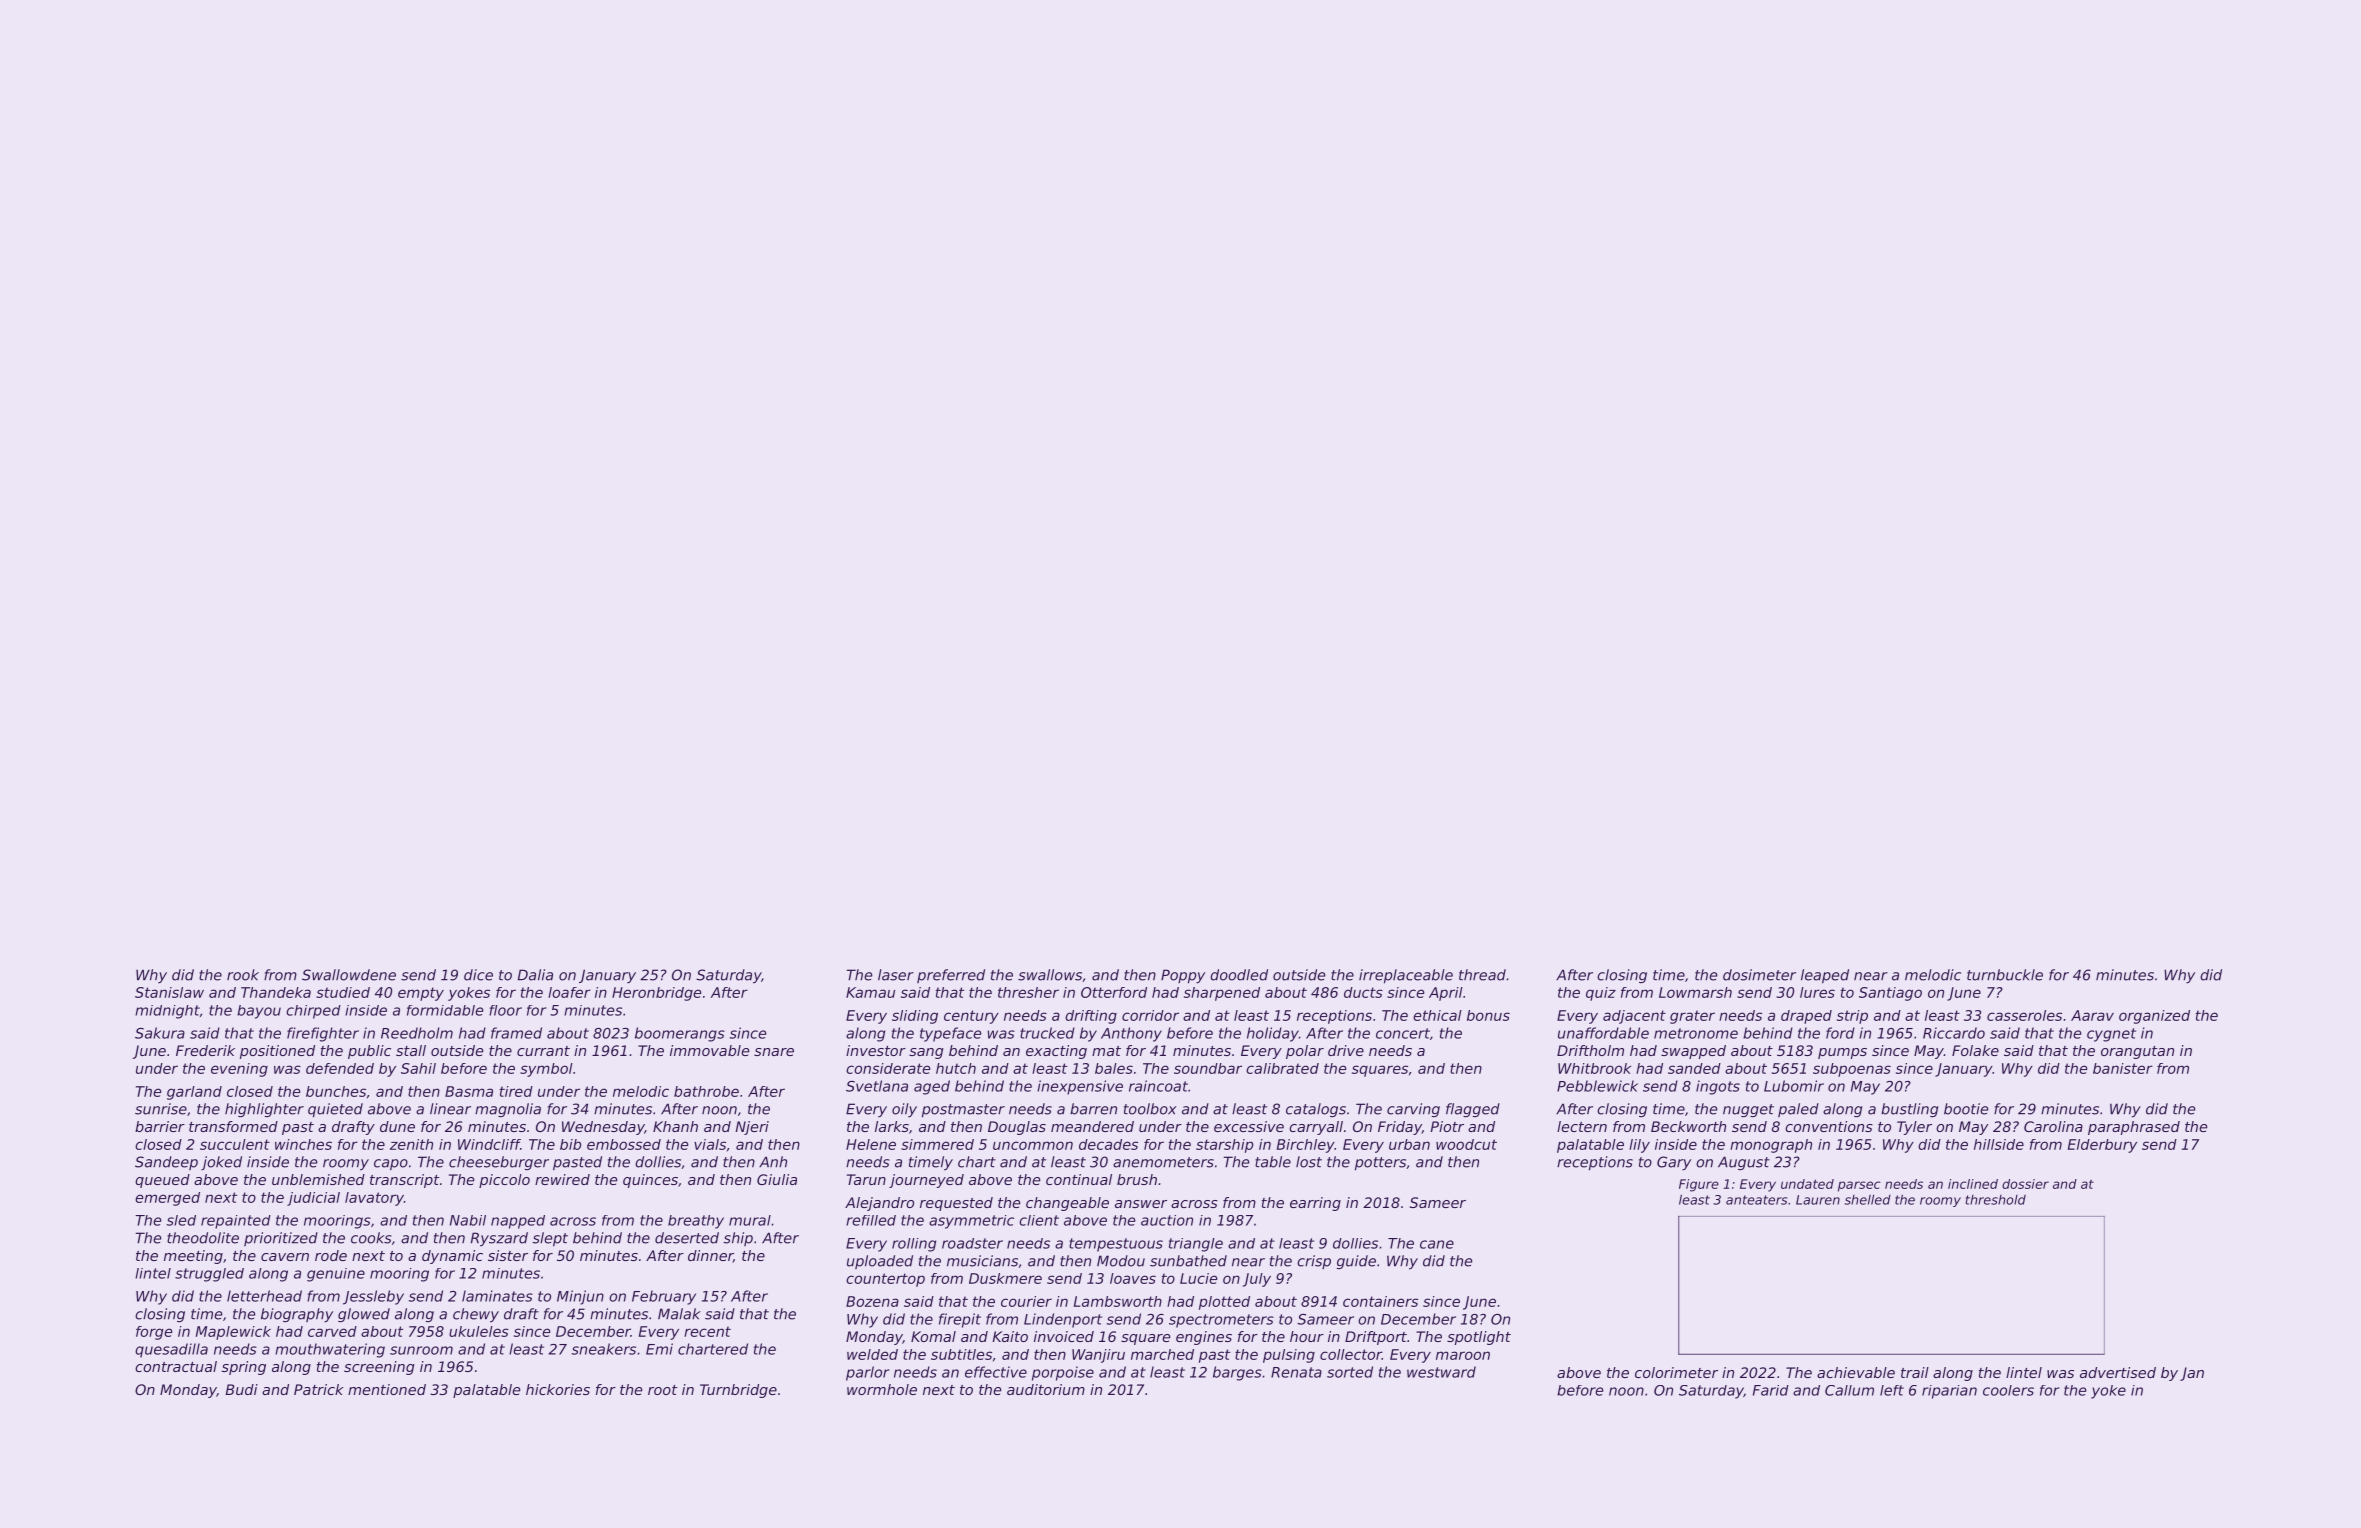  What do you see at coordinates (336, 1275) in the image?
I see `genuine` at bounding box center [336, 1275].
